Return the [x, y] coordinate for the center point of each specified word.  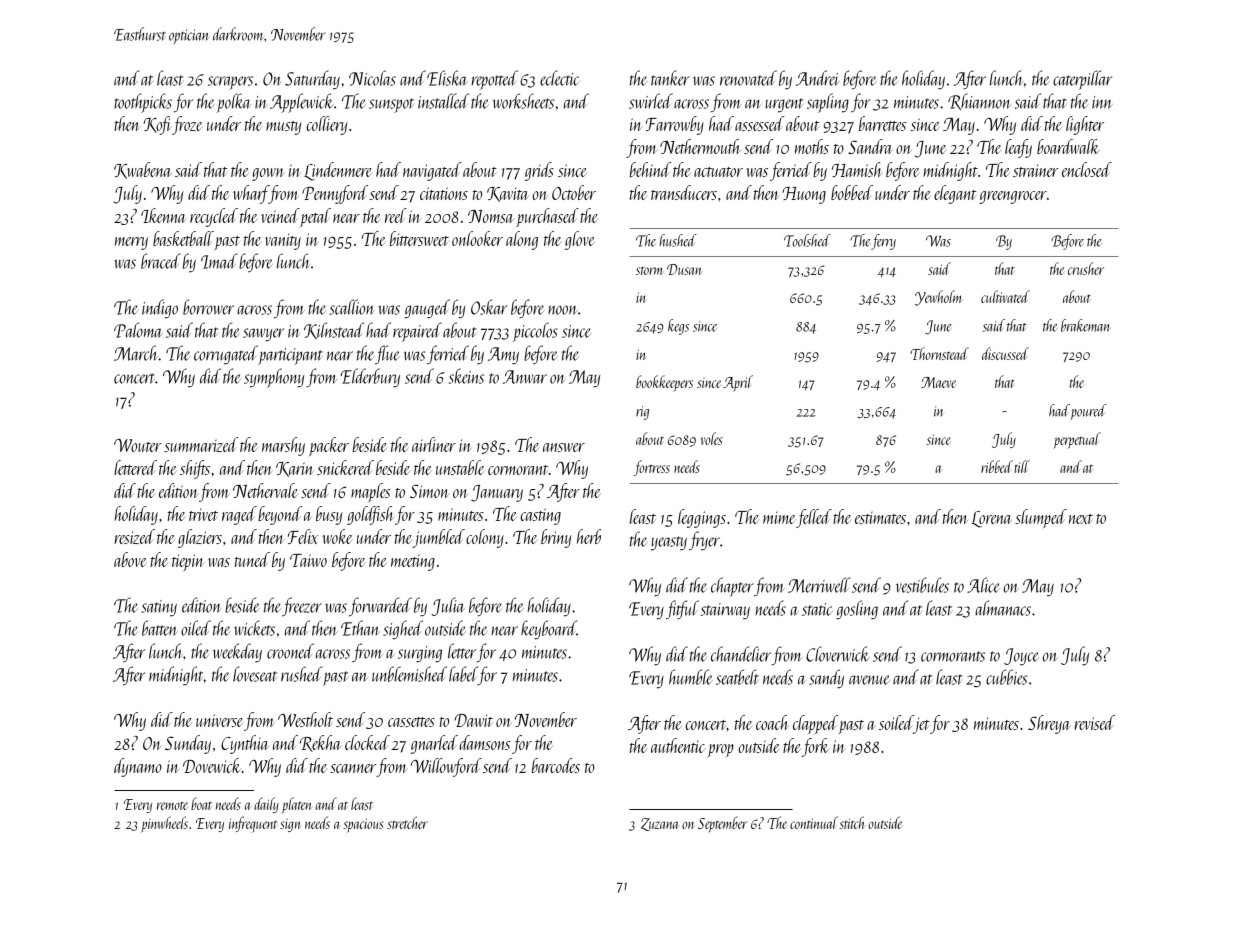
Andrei [817, 78]
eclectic [560, 78]
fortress [651, 468]
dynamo [138, 767]
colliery [327, 125]
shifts [195, 469]
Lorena [992, 519]
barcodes [556, 765]
